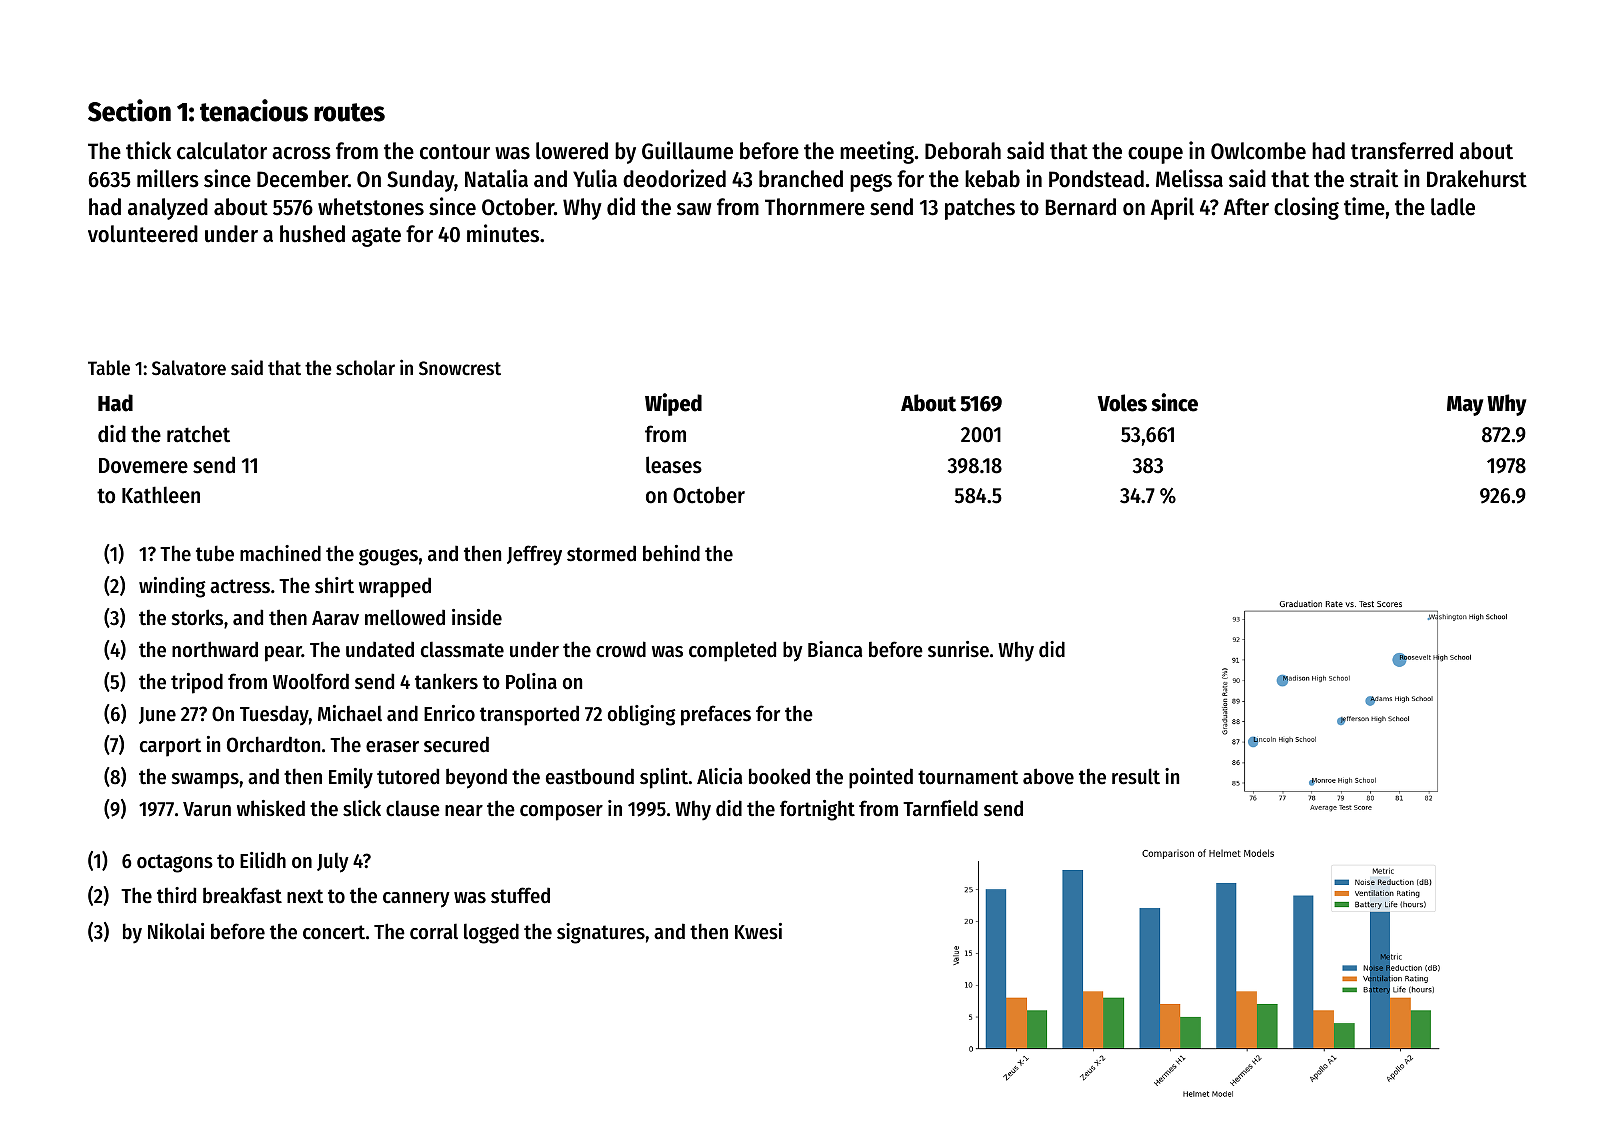 The image size is (1624, 1148). I want to click on Section, so click(129, 110).
